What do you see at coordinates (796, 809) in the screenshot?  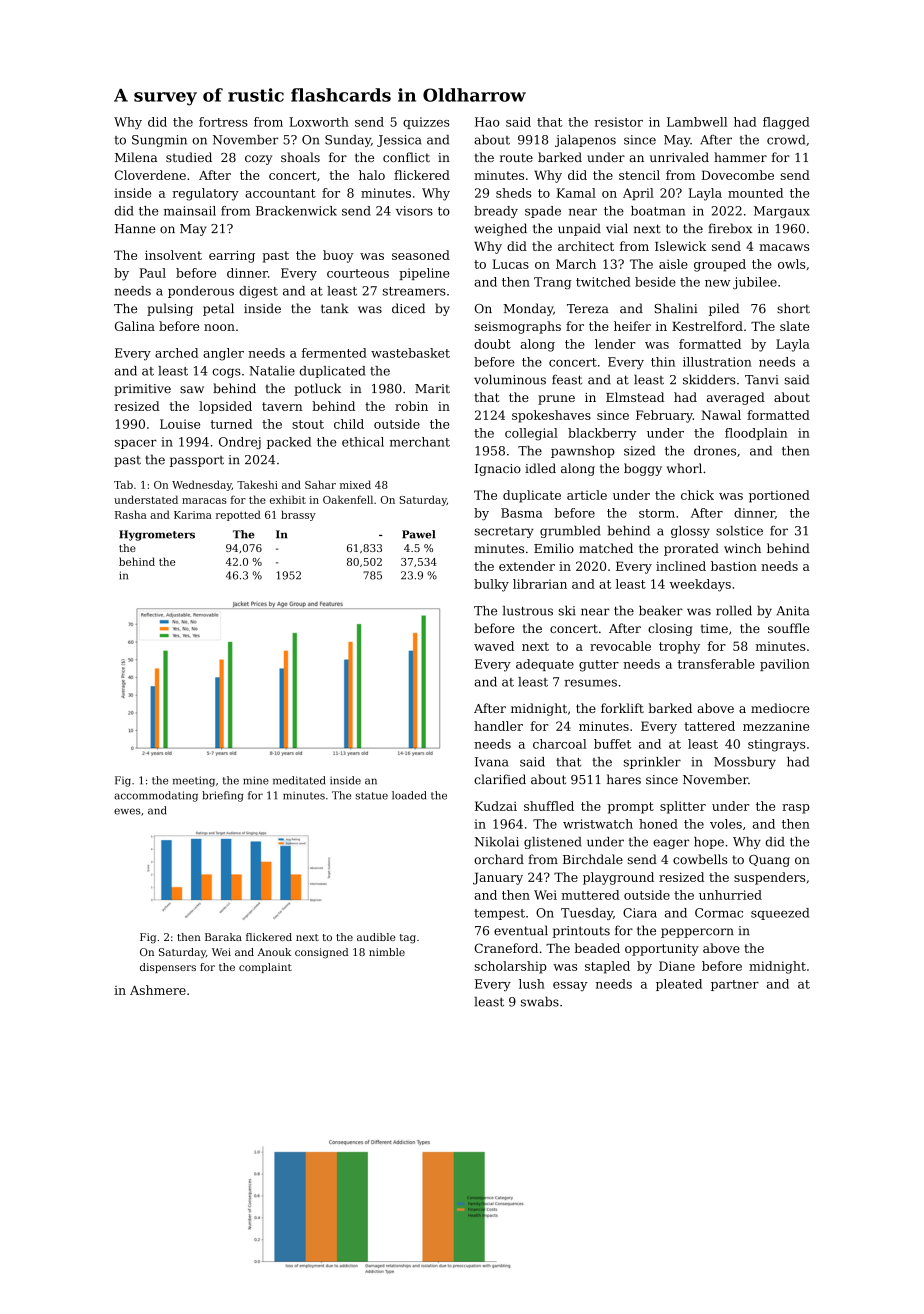 I see `rasp` at bounding box center [796, 809].
